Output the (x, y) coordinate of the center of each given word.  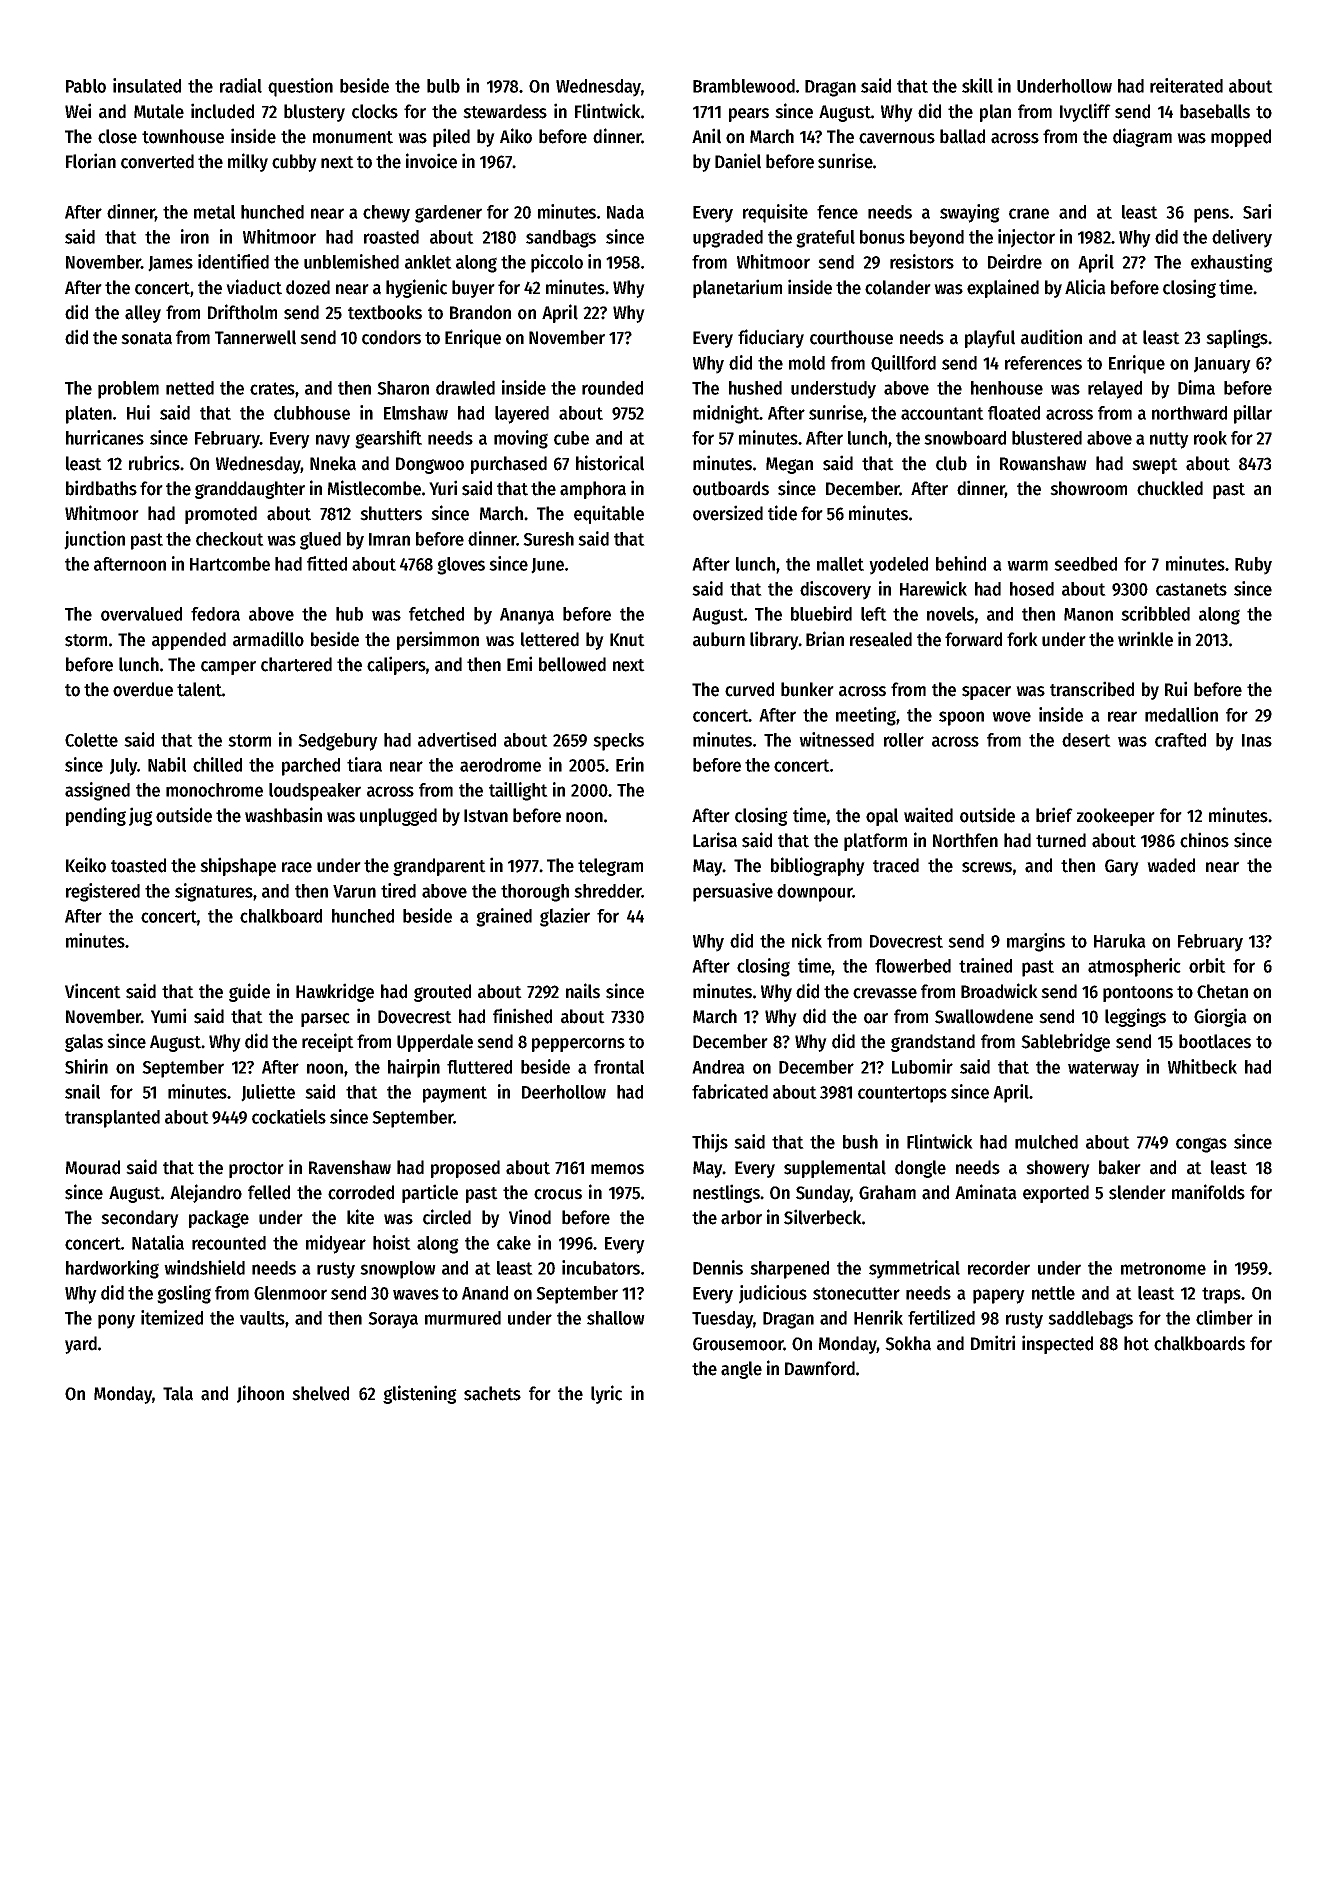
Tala (178, 1393)
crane (1029, 213)
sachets (492, 1393)
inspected (1057, 1344)
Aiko (516, 136)
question (300, 87)
